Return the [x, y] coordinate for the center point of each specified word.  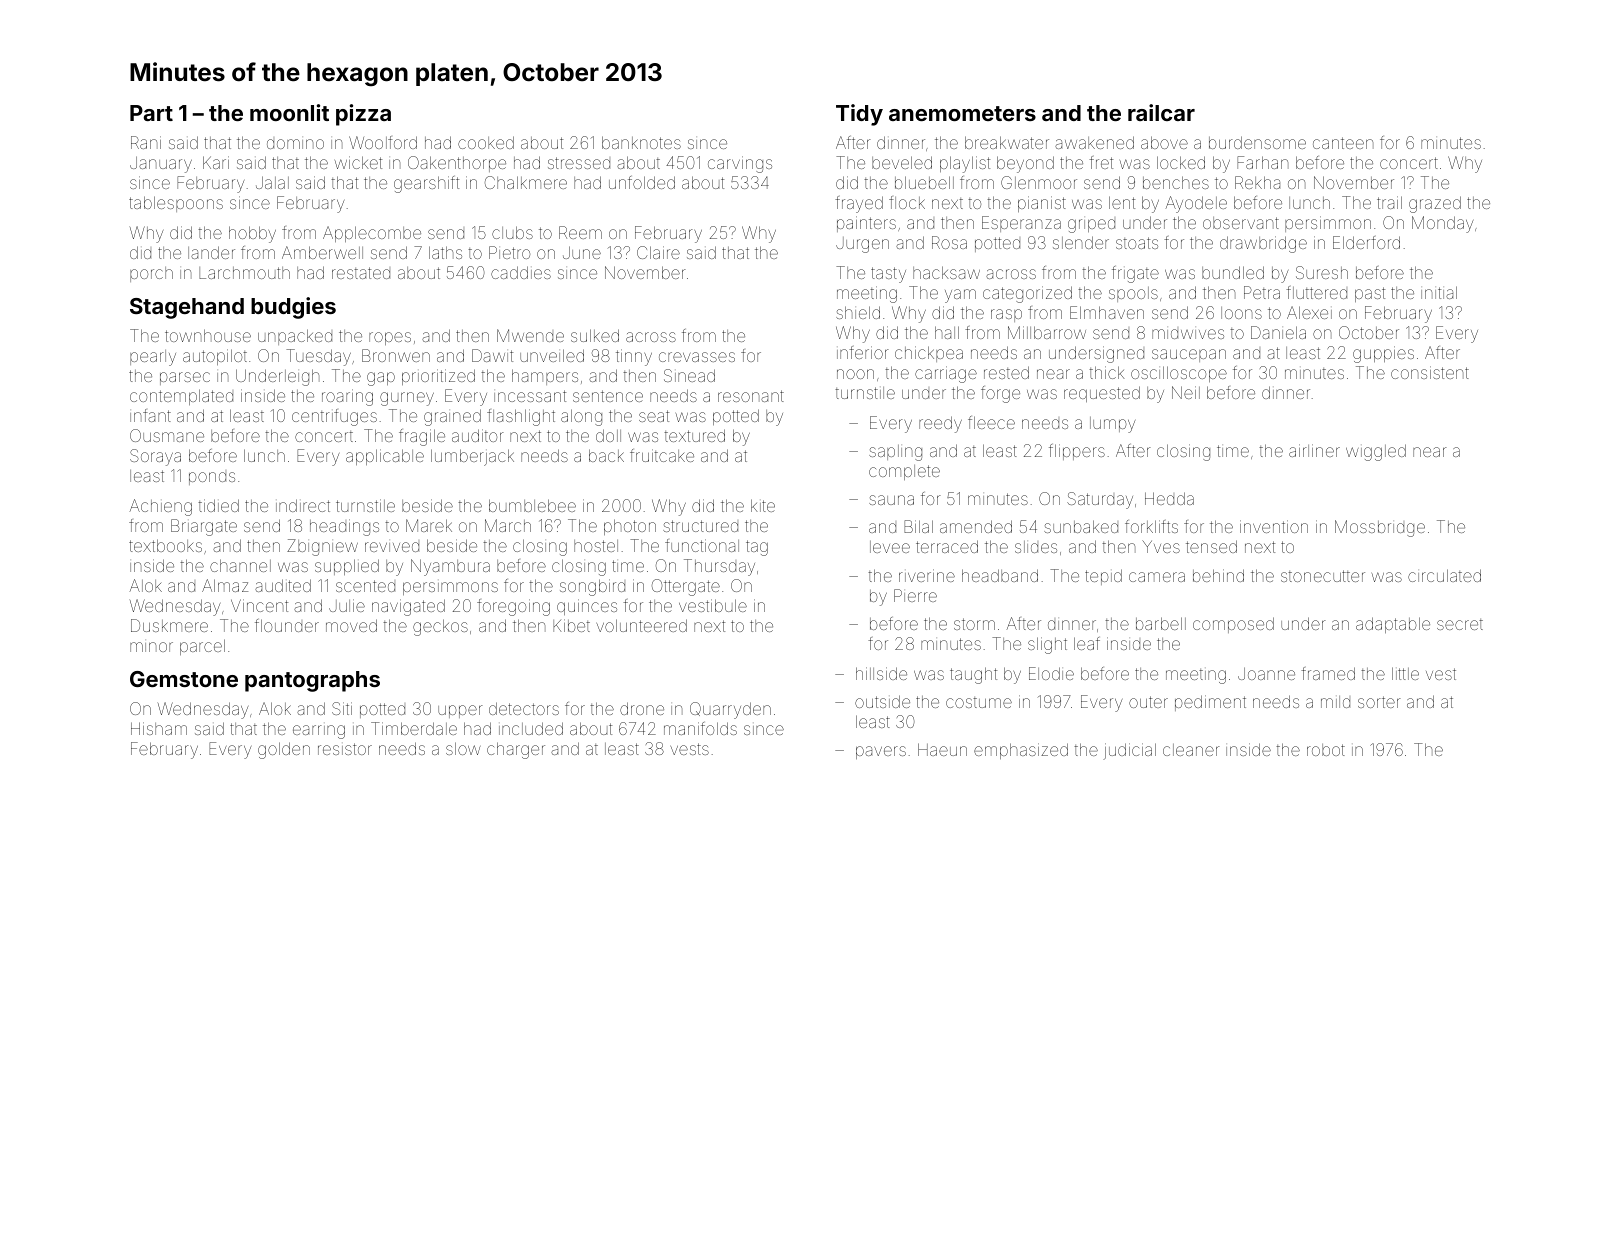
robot [1326, 750]
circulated [1444, 575]
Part [151, 113]
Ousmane [167, 435]
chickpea [929, 354]
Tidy [859, 115]
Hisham [159, 728]
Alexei [1309, 312]
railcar [1161, 112]
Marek [429, 525]
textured [694, 435]
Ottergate [686, 587]
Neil [1186, 392]
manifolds [700, 728]
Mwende [530, 335]
